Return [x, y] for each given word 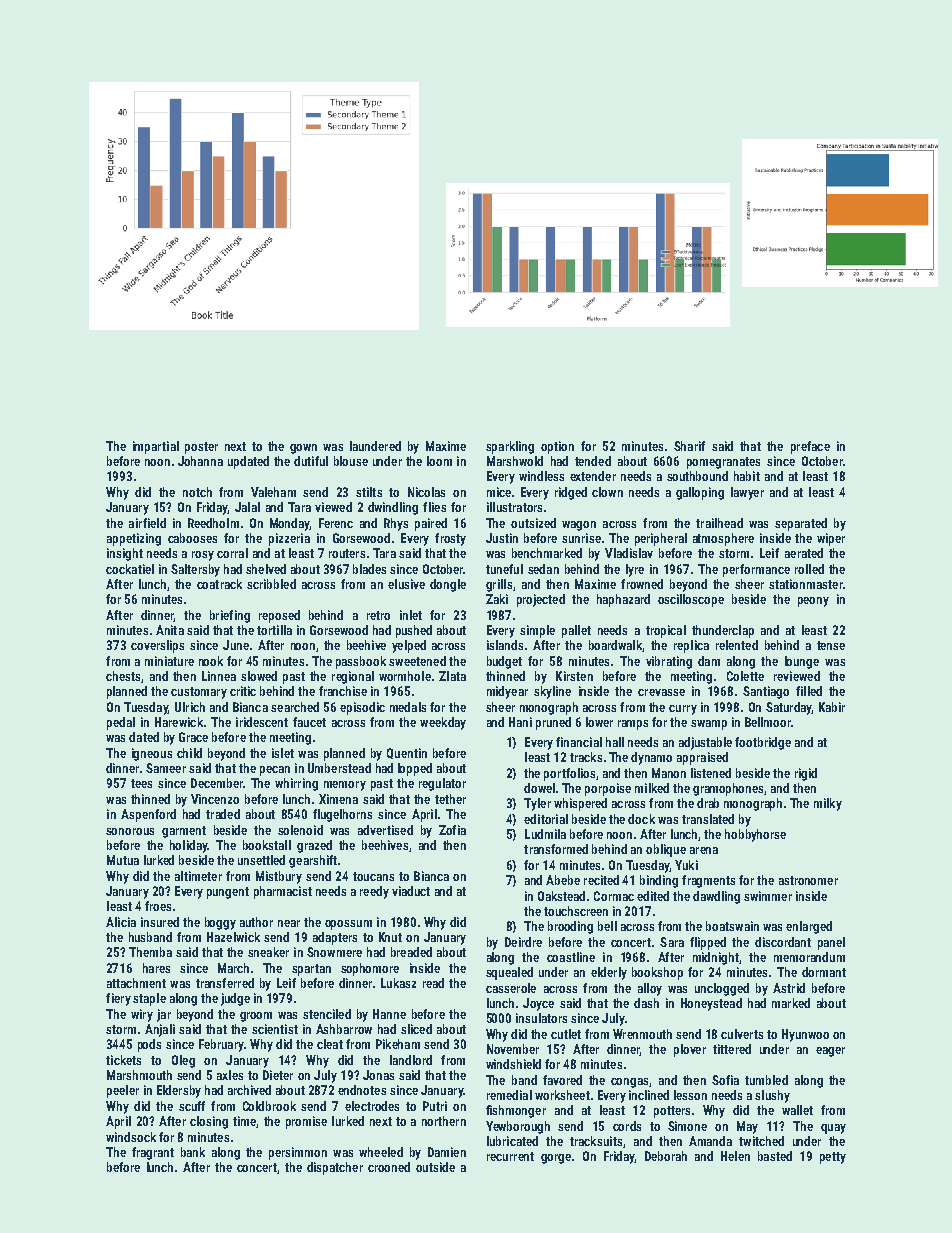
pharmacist [283, 892]
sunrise [581, 538]
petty [833, 1158]
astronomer [808, 880]
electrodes [372, 1106]
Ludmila [545, 834]
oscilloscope [691, 600]
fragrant [153, 1153]
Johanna [200, 461]
